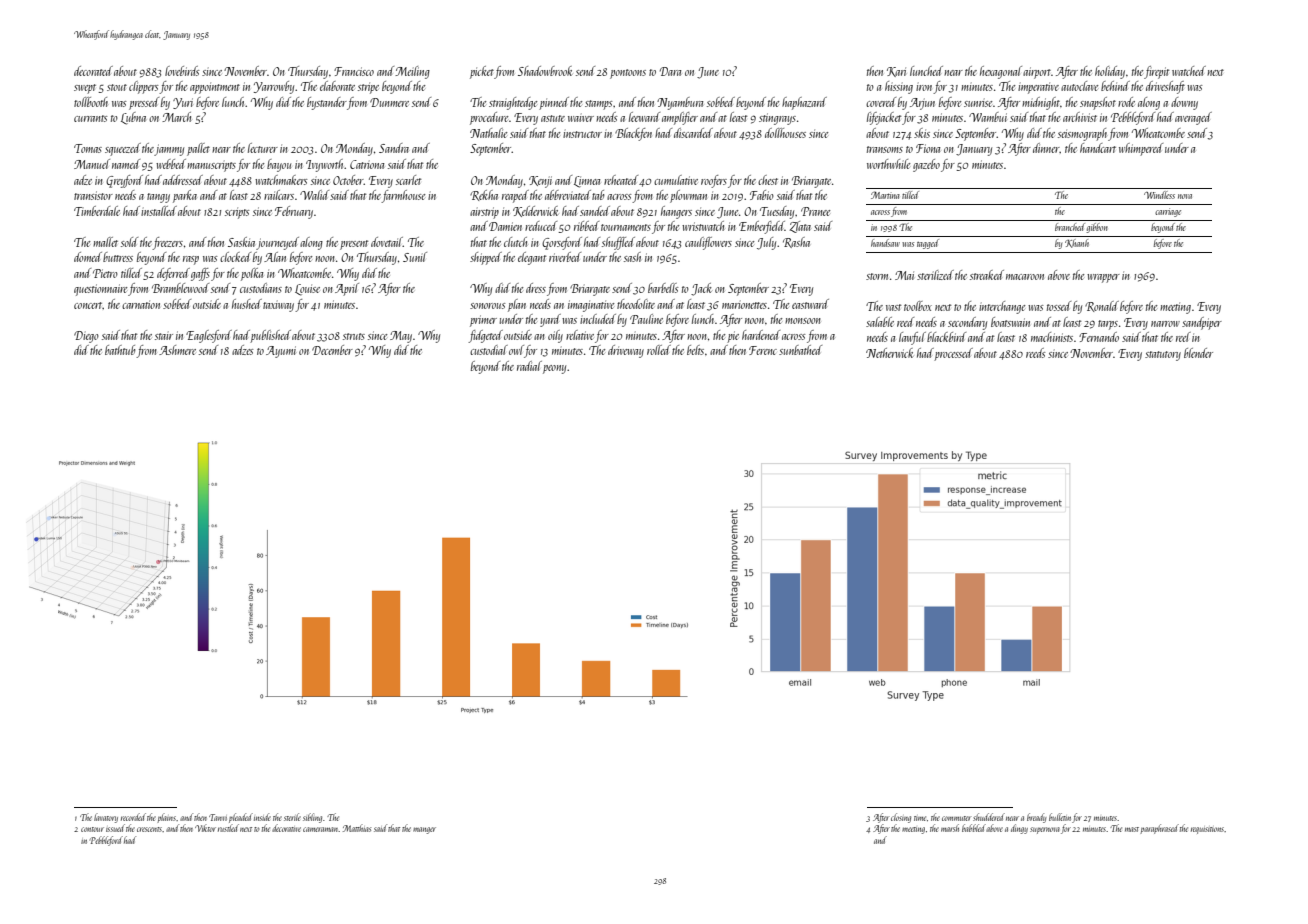 This screenshot has height=924, width=1308. Describe the element at coordinates (1163, 356) in the screenshot. I see `statutory` at that location.
